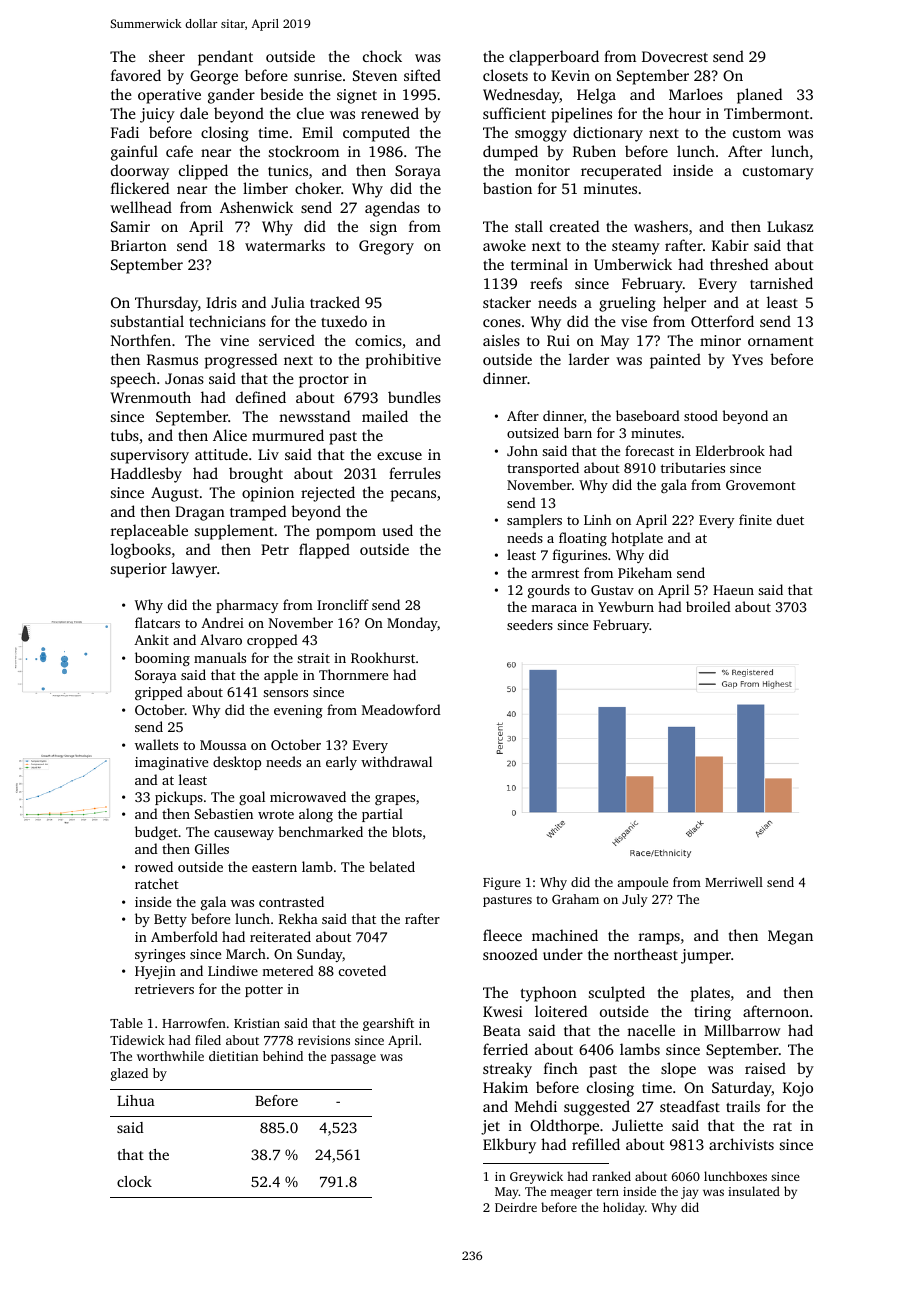  Describe the element at coordinates (701, 415) in the screenshot. I see `stood` at that location.
